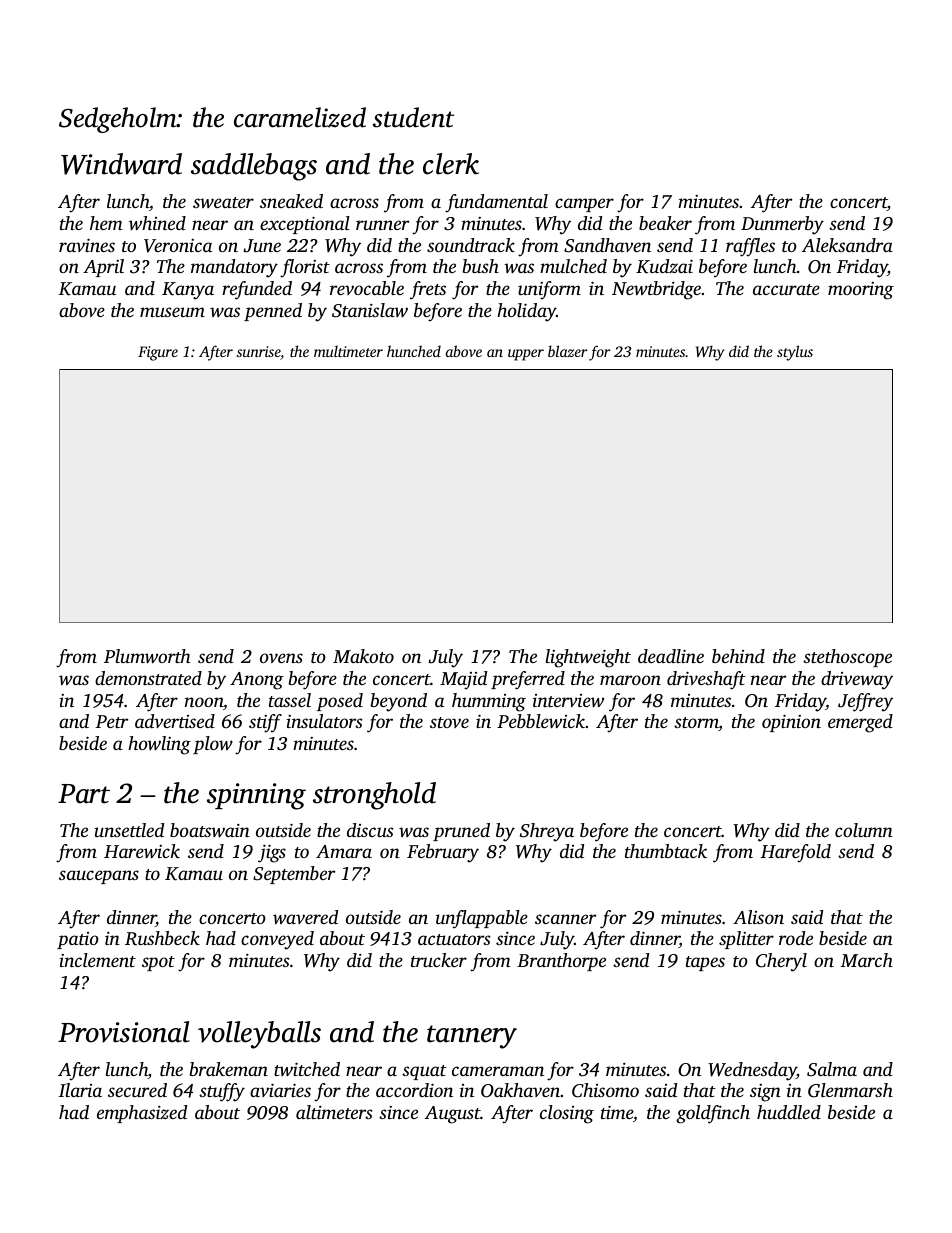 Image resolution: width=952 pixels, height=1233 pixels. I want to click on beaker, so click(665, 223).
